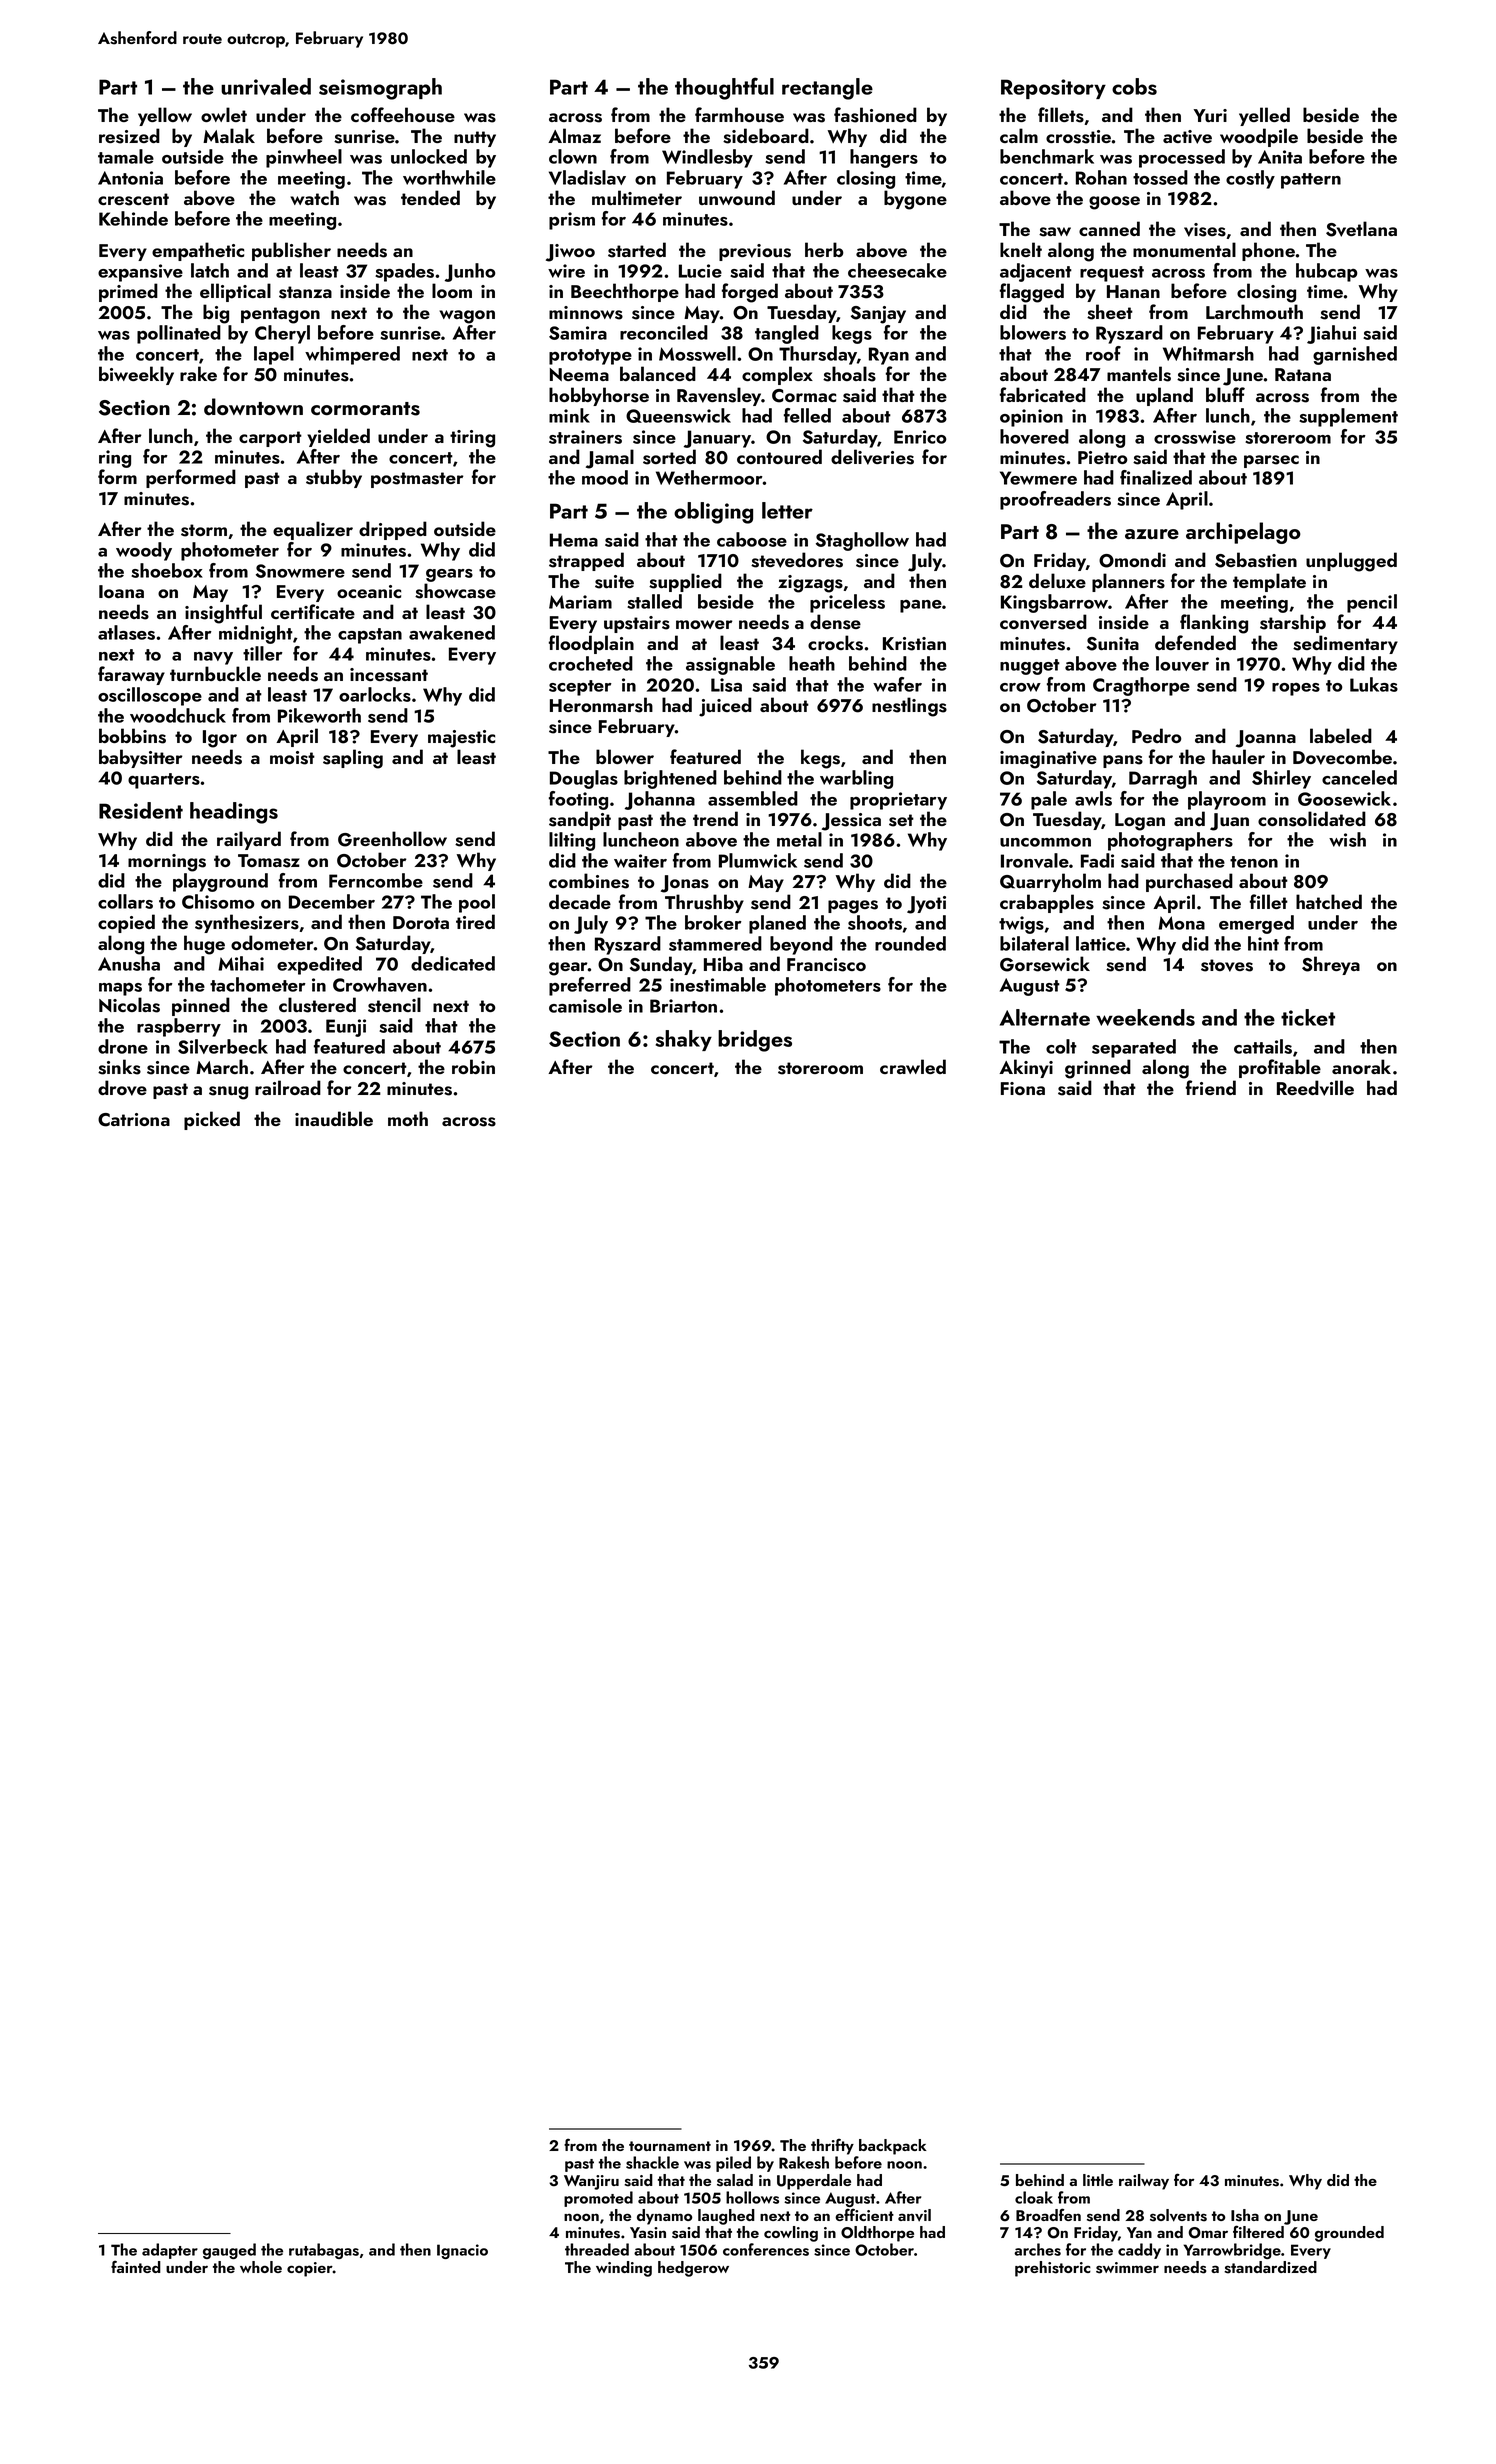 This page has width=1496, height=2464. Describe the element at coordinates (313, 611) in the page. I see `certificate` at that location.
